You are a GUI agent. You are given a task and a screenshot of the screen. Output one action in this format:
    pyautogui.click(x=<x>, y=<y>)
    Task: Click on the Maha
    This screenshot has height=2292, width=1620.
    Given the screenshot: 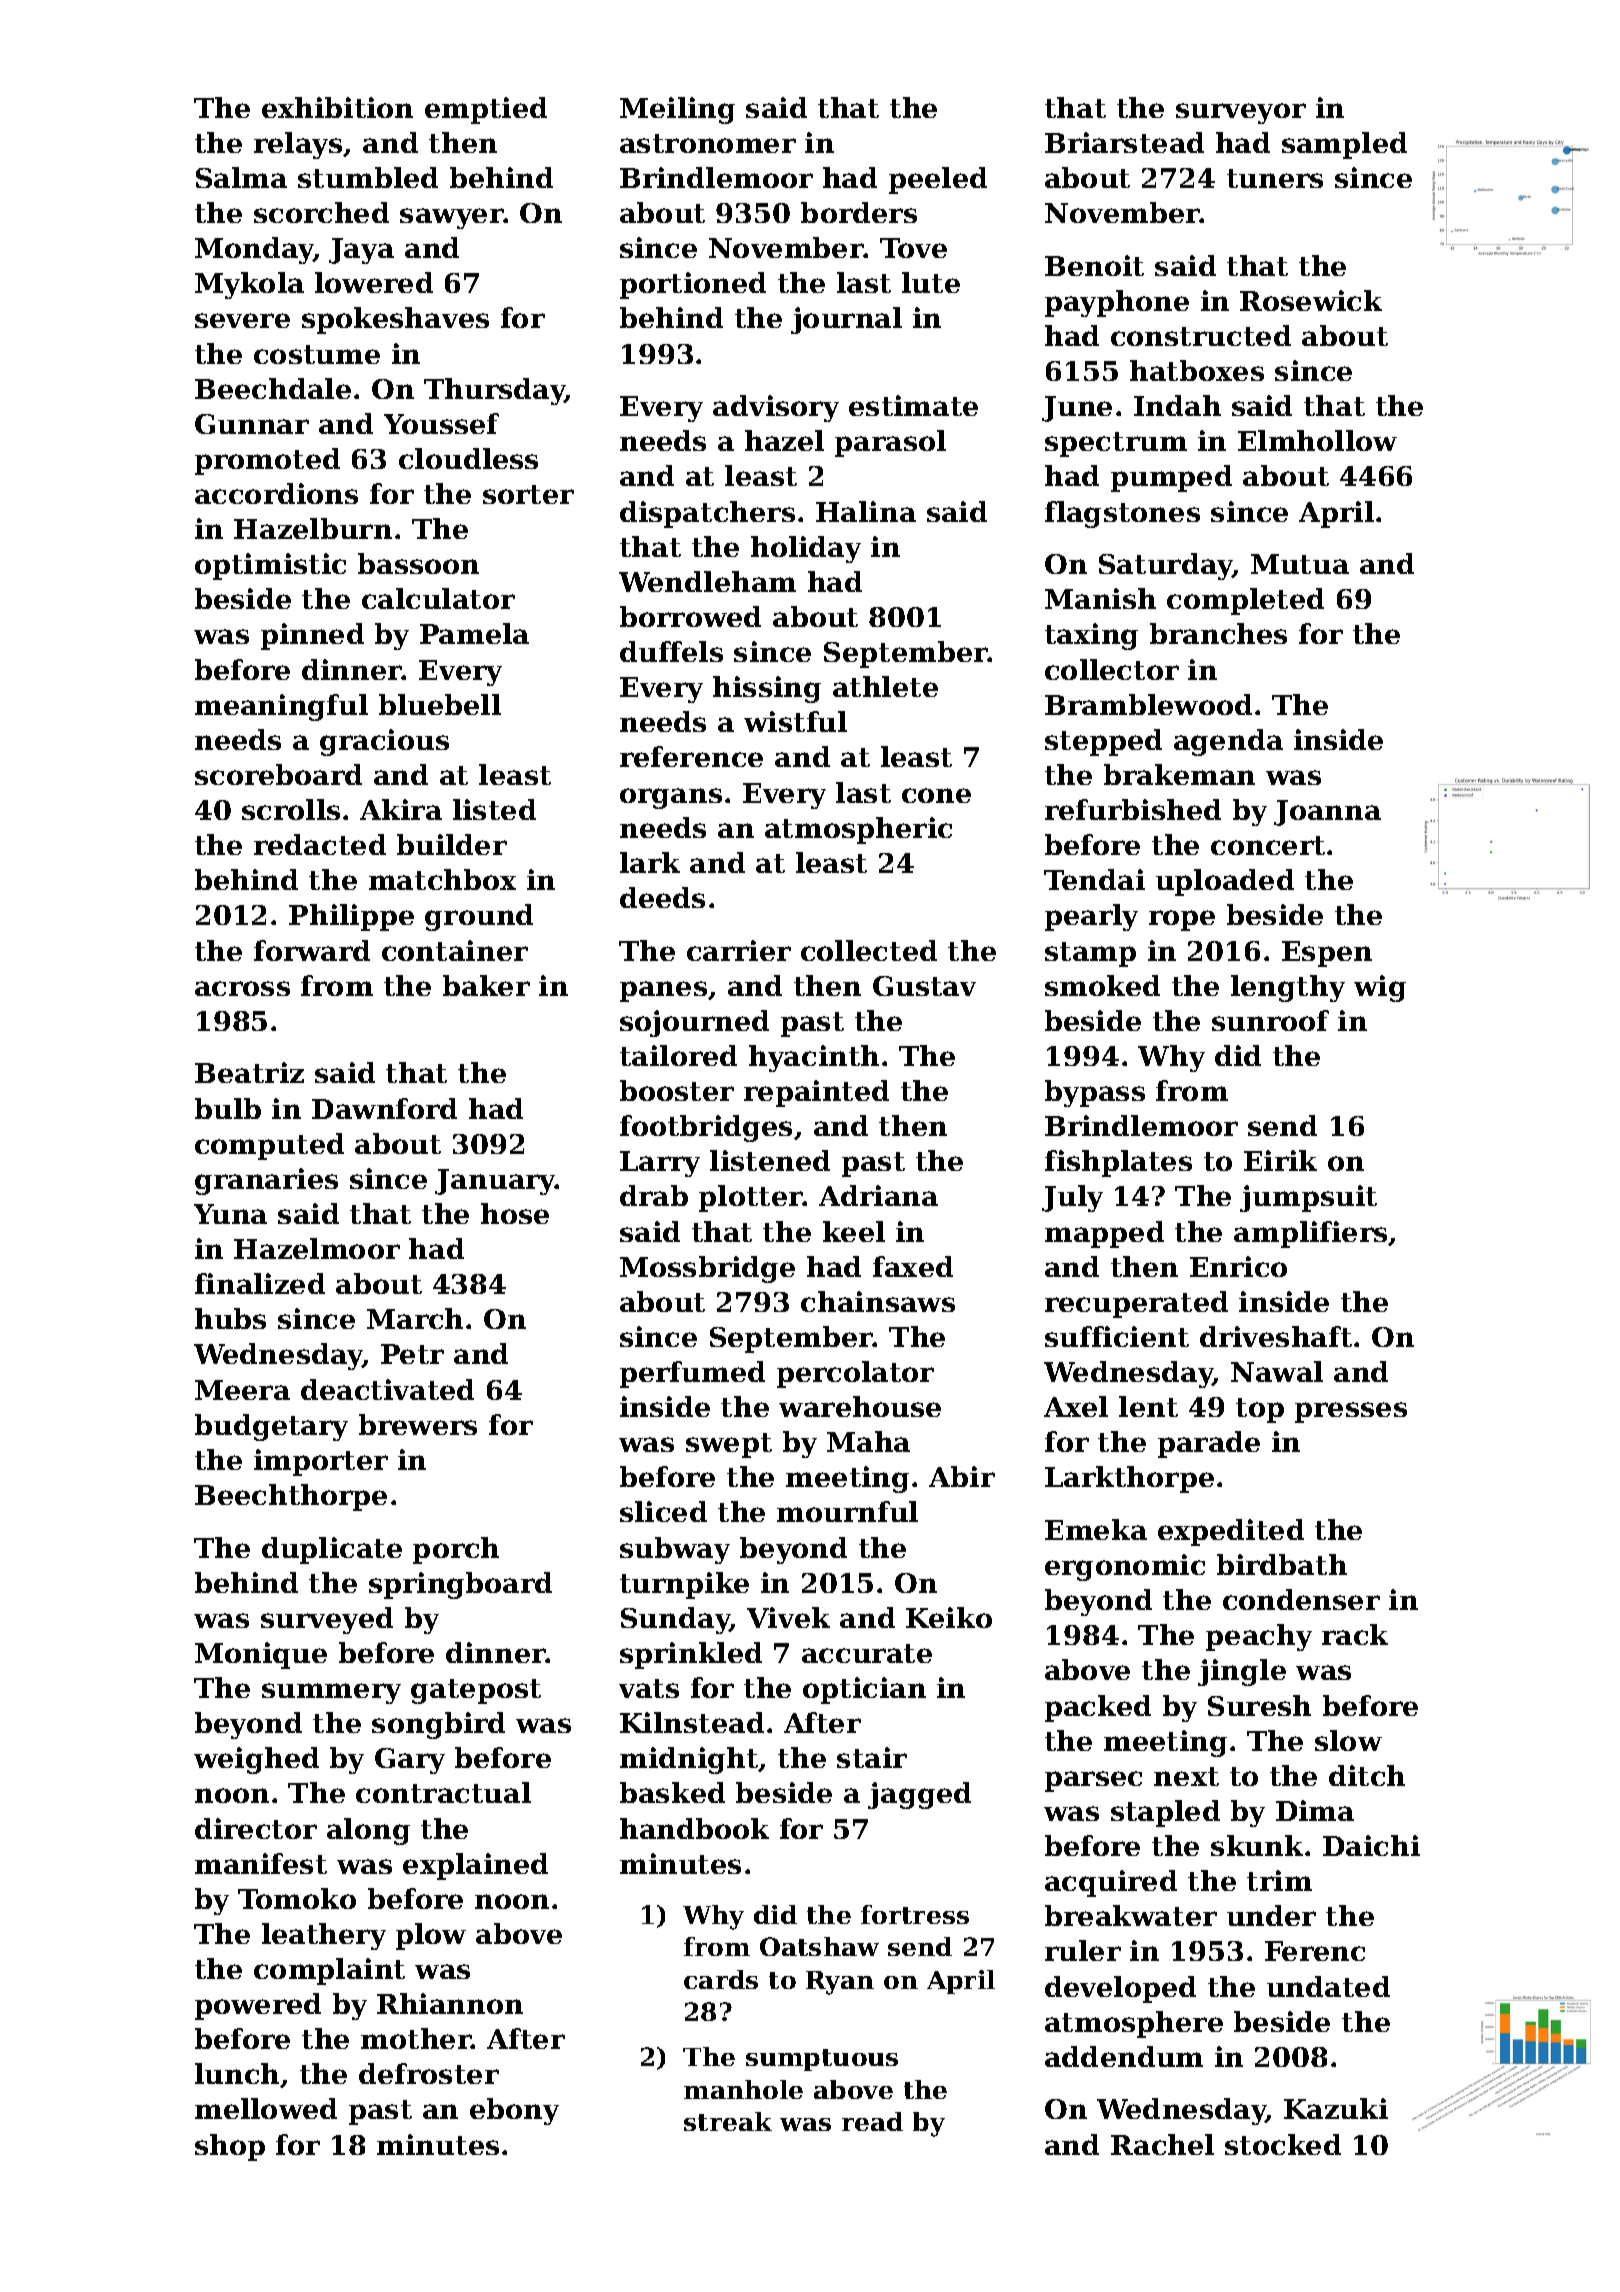 What is the action you would take?
    pyautogui.click(x=868, y=1441)
